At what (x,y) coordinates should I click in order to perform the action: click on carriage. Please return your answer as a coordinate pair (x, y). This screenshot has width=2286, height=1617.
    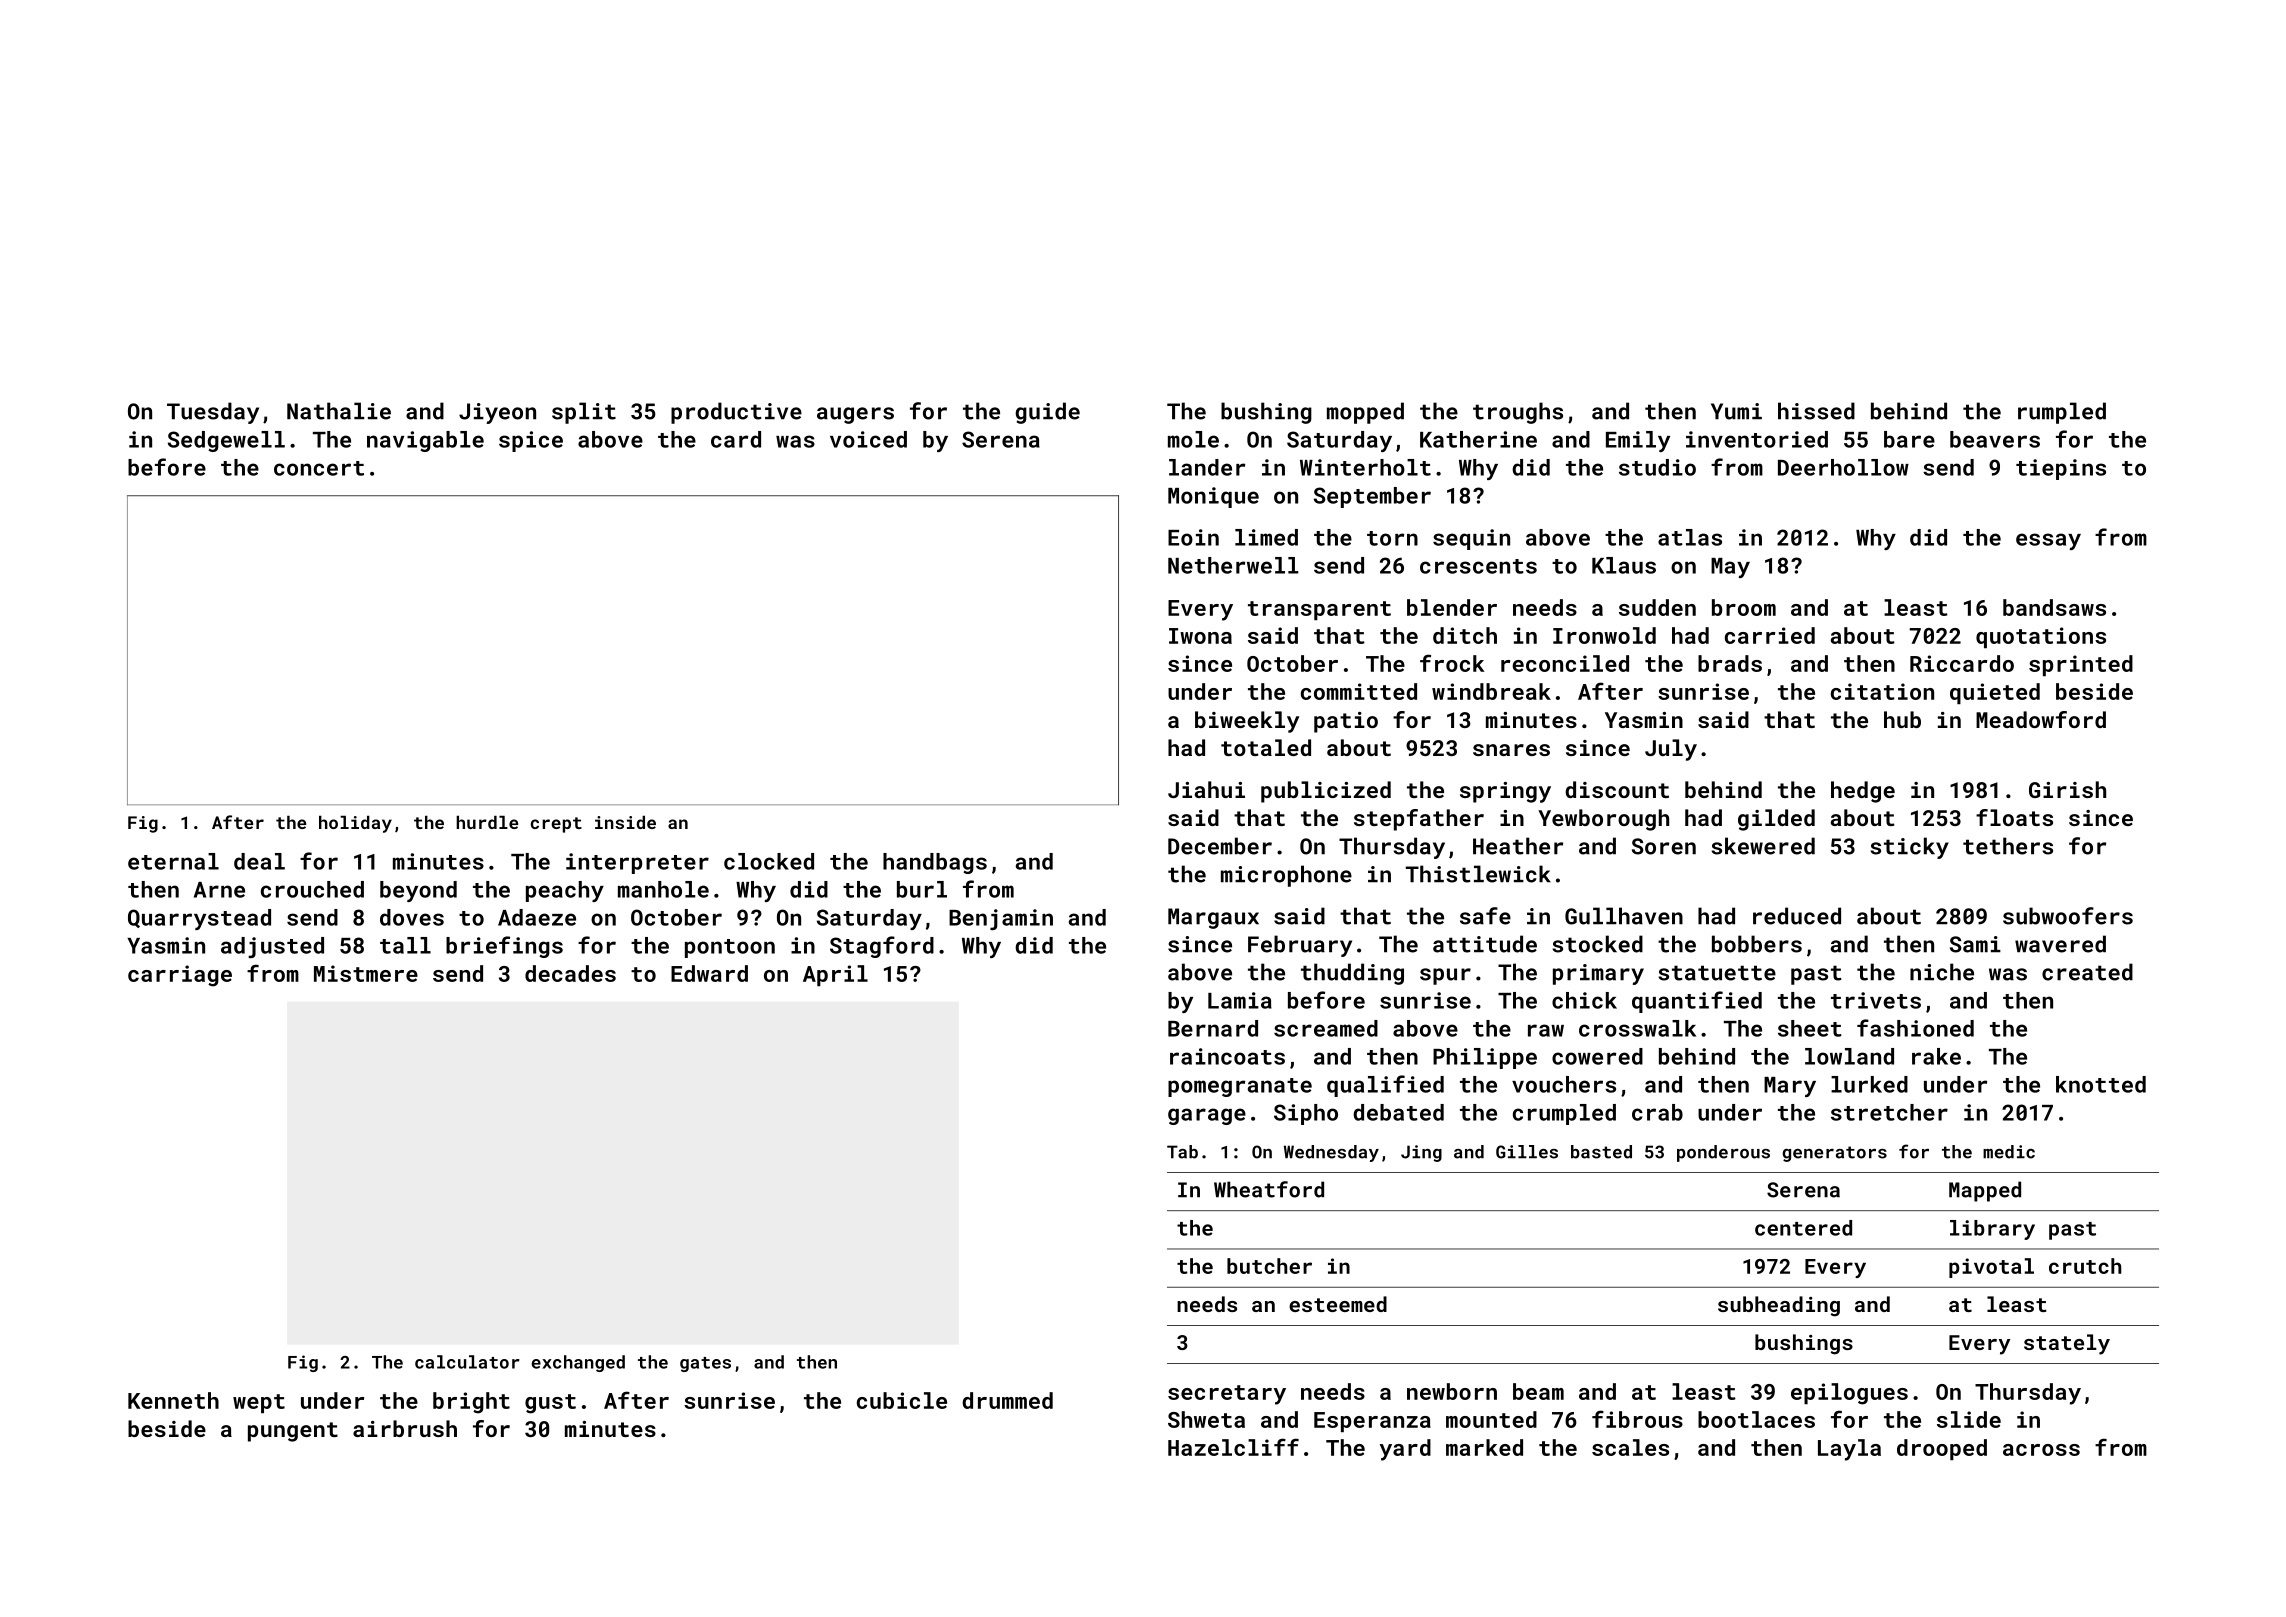
    Looking at the image, I should click on (180, 976).
